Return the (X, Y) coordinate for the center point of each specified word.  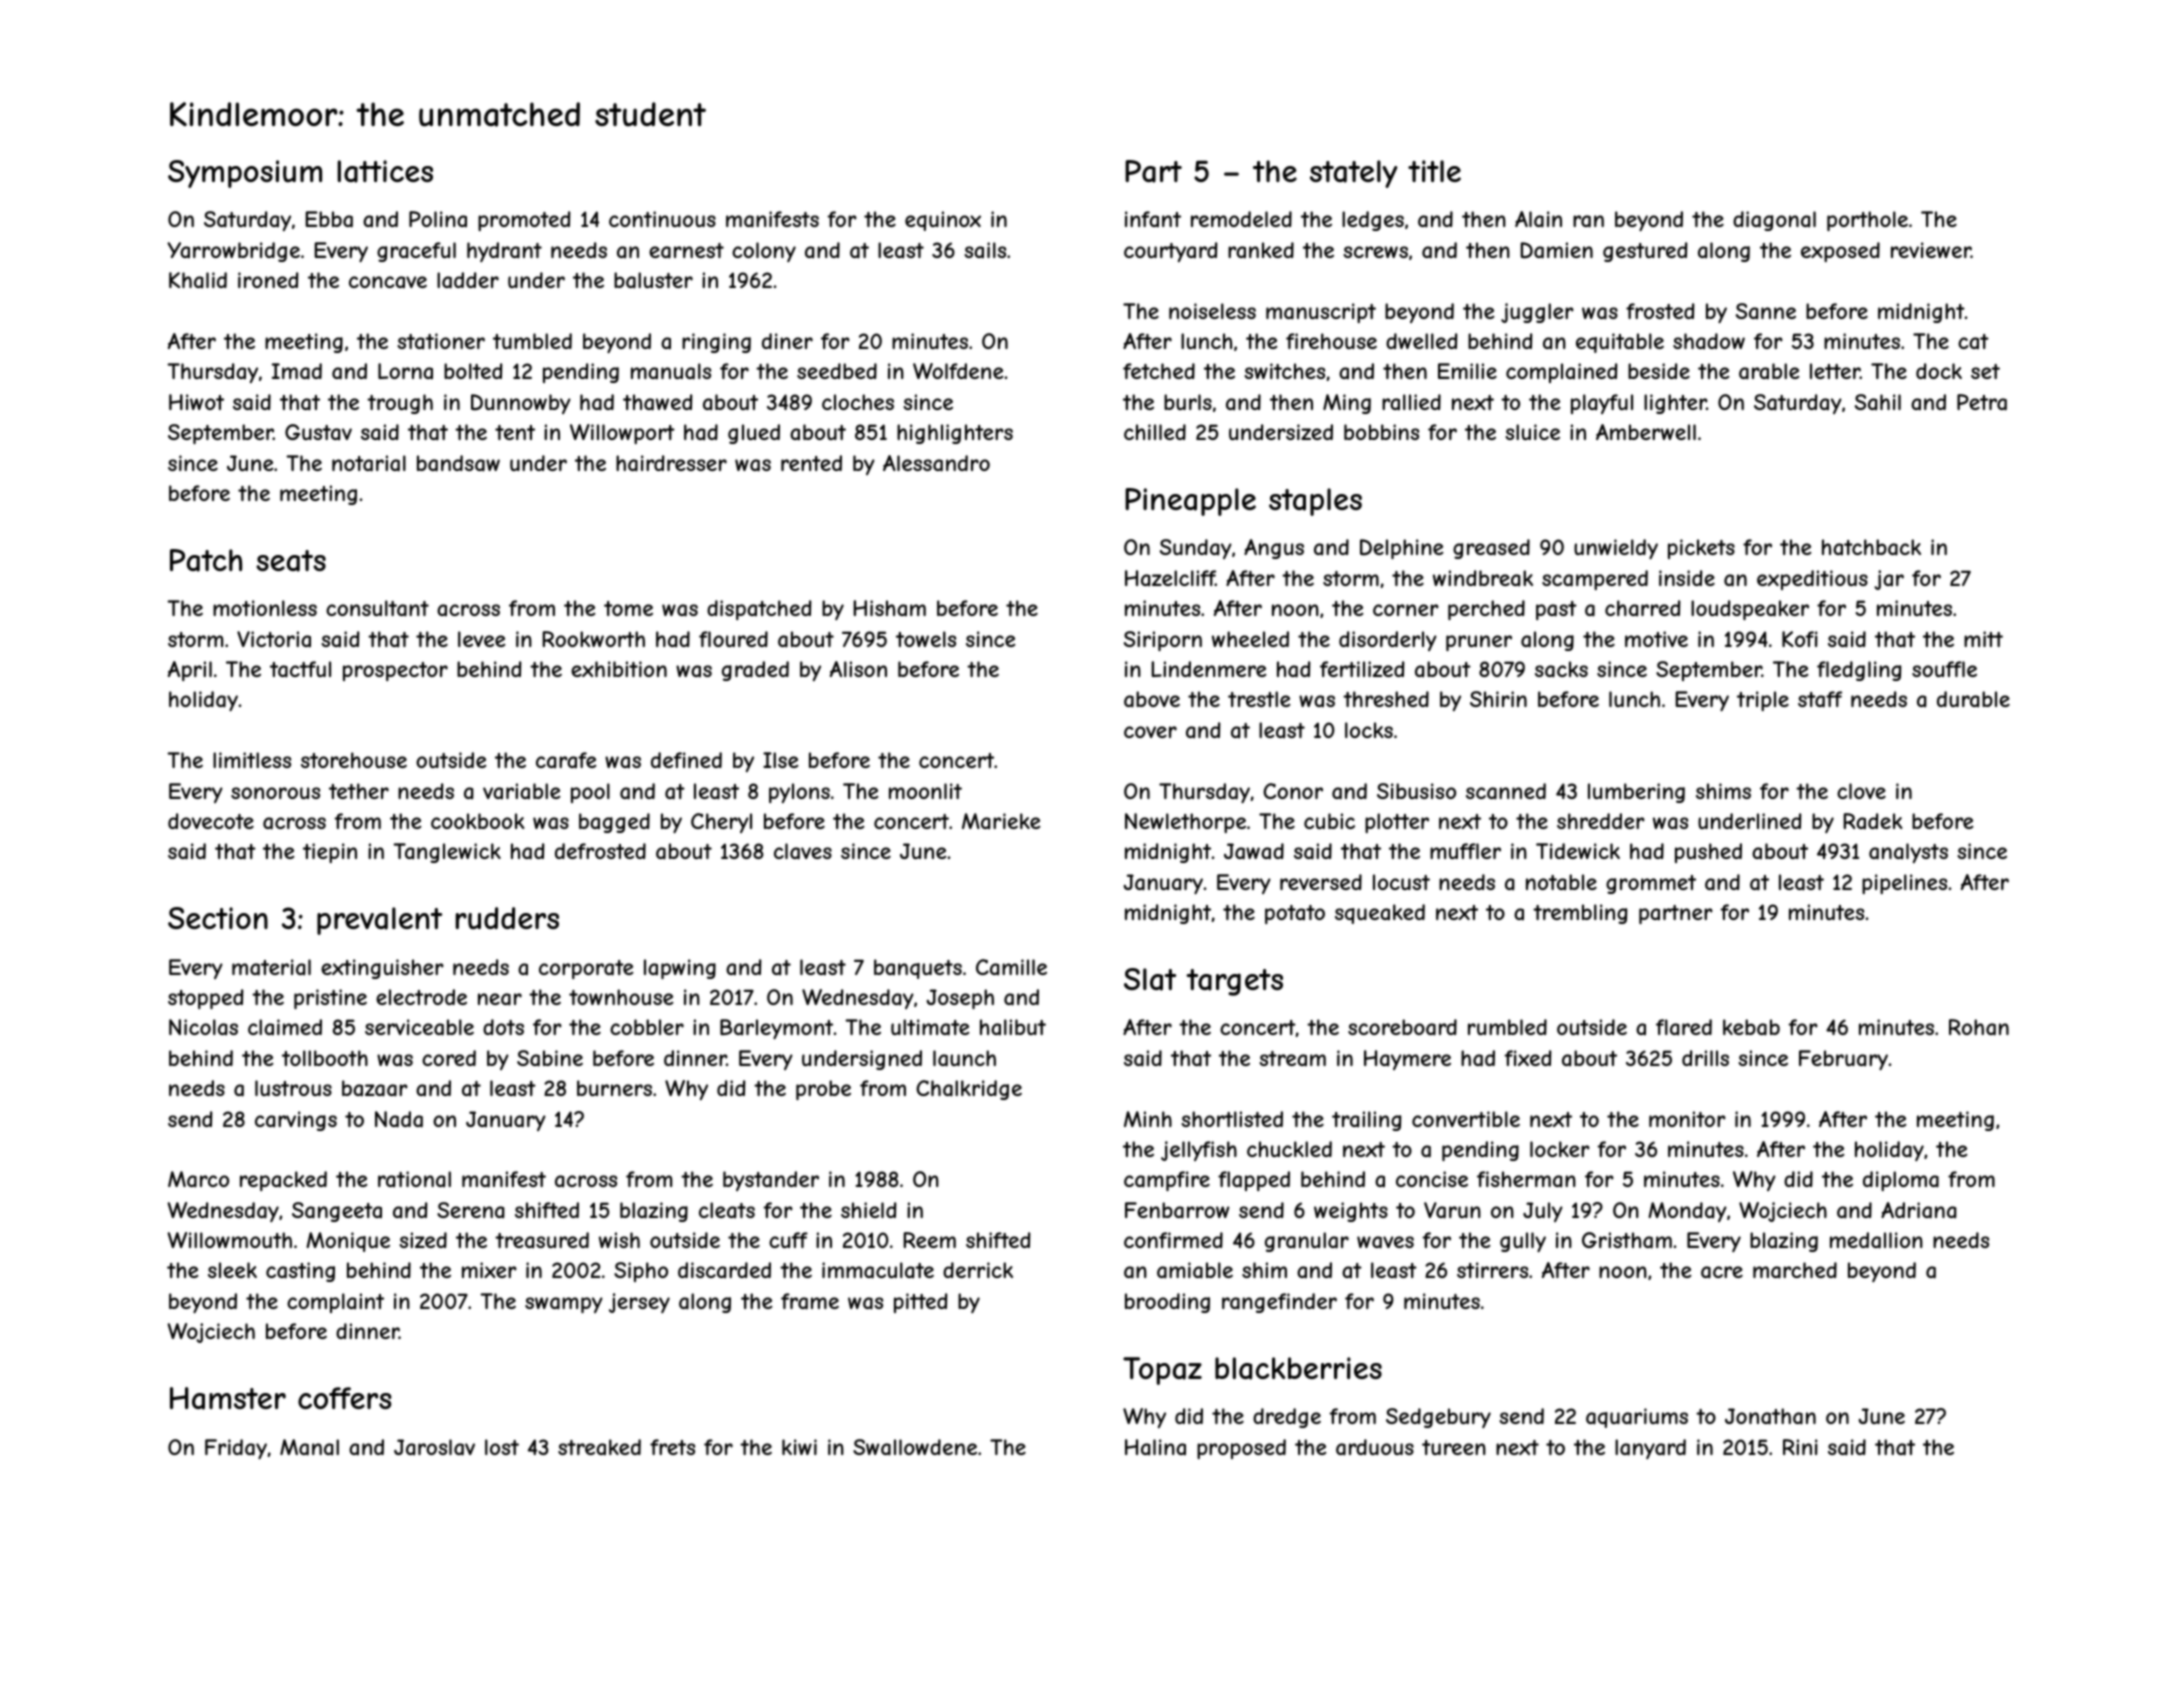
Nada (399, 1119)
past (1556, 610)
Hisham (889, 608)
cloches (858, 402)
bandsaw (458, 463)
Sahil (1878, 402)
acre (1722, 1272)
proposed (1241, 1449)
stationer (441, 341)
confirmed (1173, 1240)
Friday (236, 1449)
